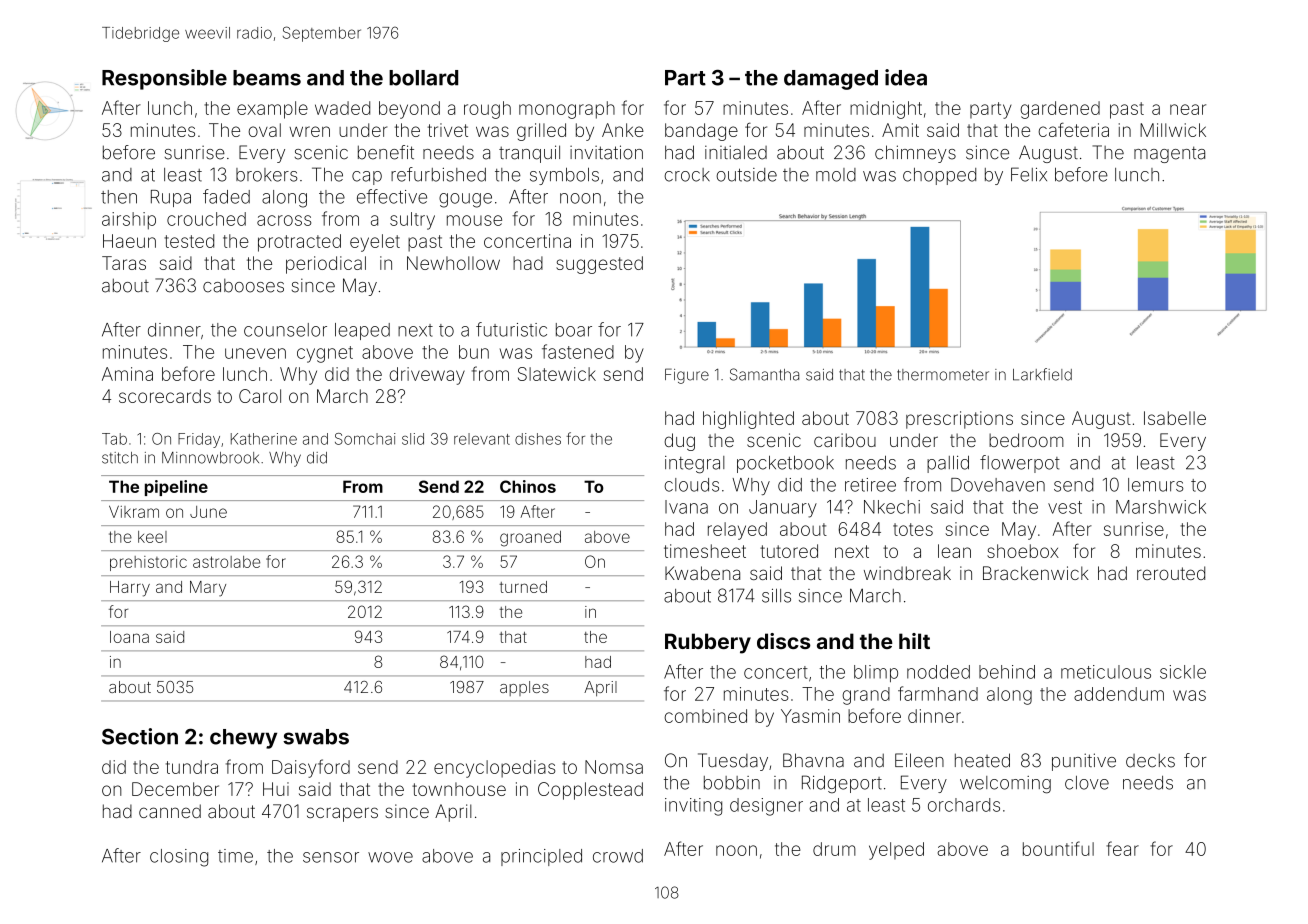  I want to click on canned, so click(170, 811).
